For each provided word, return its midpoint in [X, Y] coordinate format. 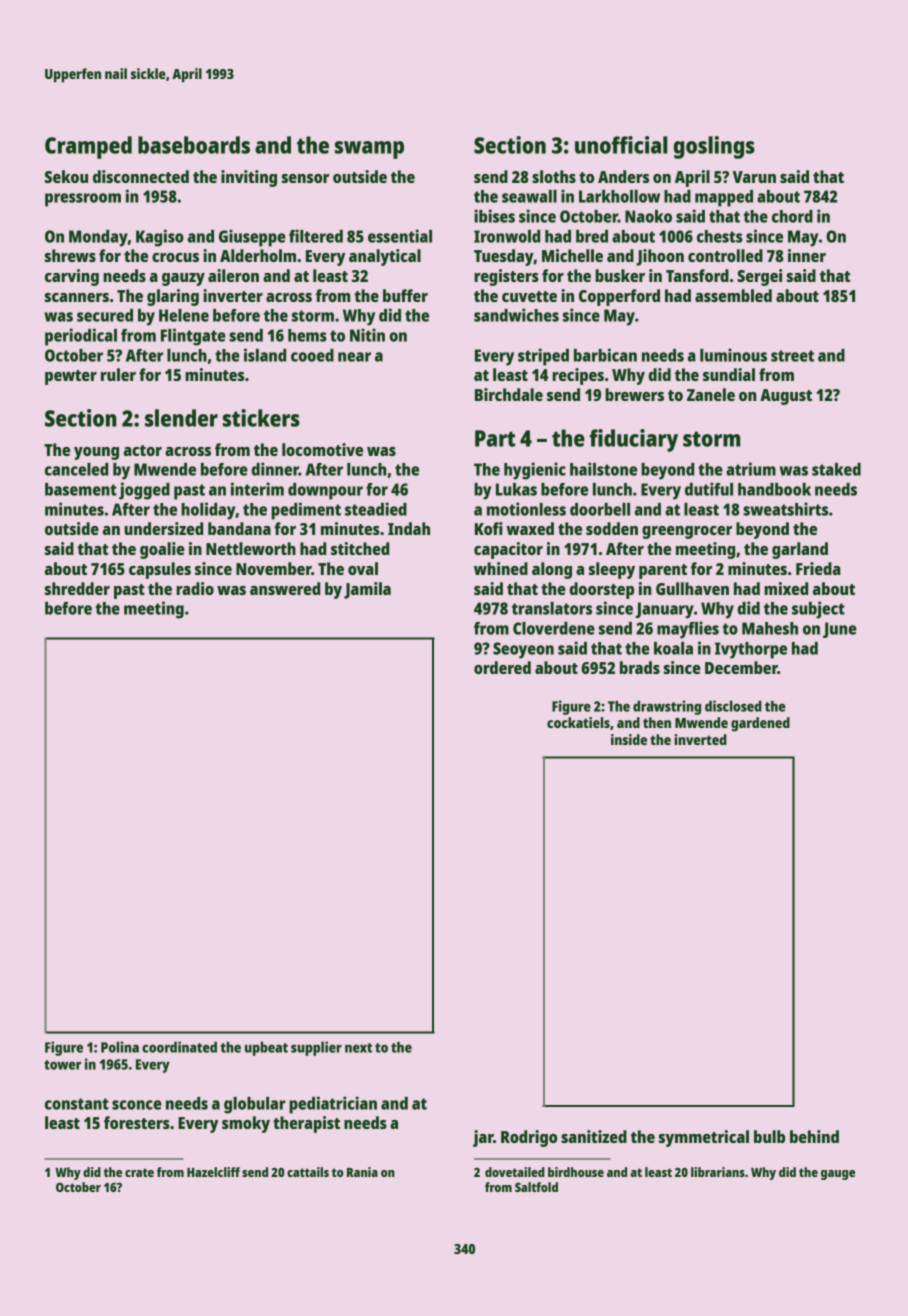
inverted [700, 739]
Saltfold [536, 1187]
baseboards [194, 145]
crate [139, 1172]
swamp [369, 150]
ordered [502, 667]
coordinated [179, 1047]
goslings [714, 147]
